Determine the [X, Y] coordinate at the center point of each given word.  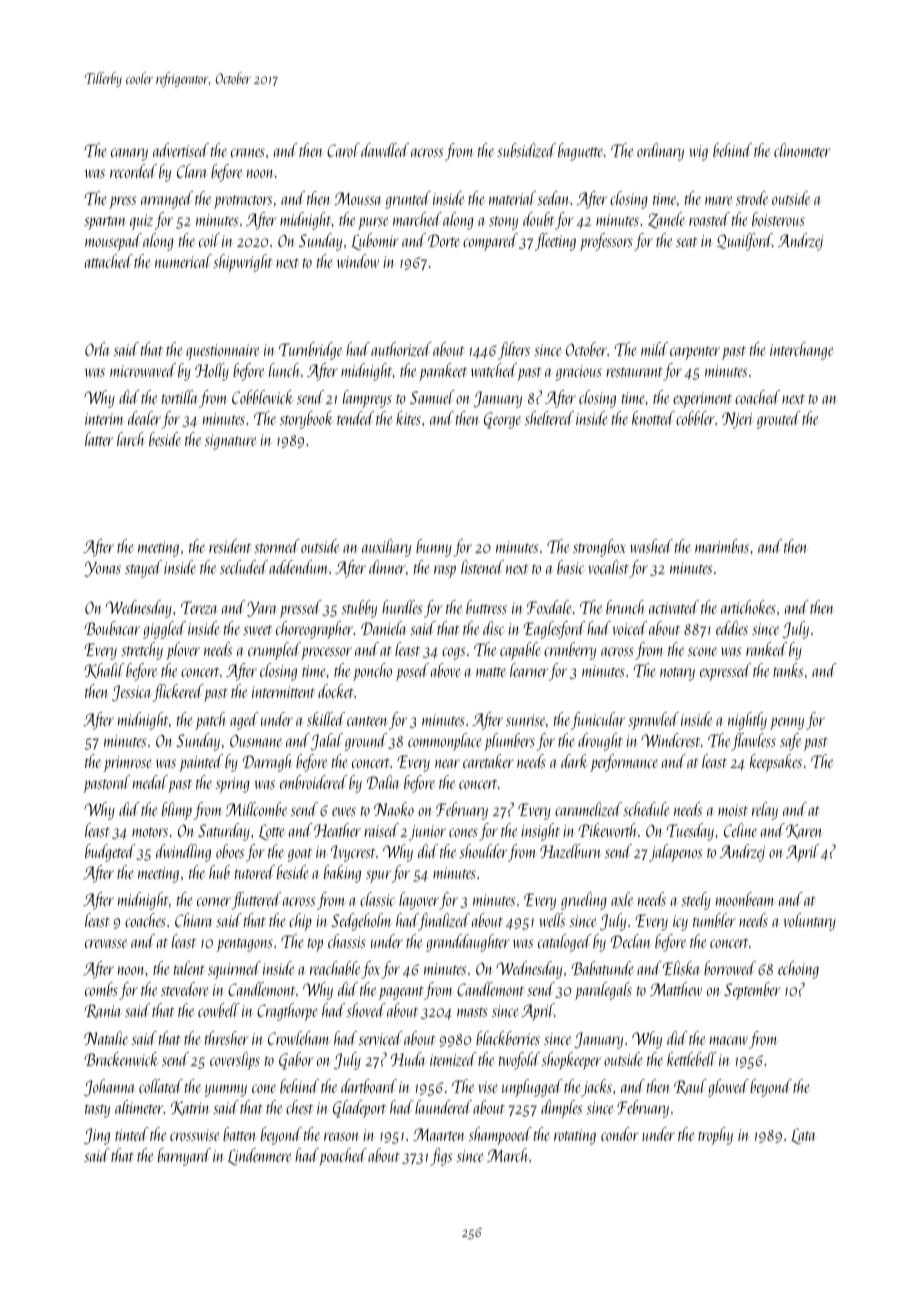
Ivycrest [353, 853]
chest [299, 1107]
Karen [804, 831]
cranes [248, 152]
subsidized [526, 150]
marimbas [722, 546]
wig [698, 153]
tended [356, 418]
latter [99, 439]
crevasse [106, 943]
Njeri [737, 420]
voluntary [810, 922]
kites [408, 418]
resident [230, 546]
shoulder [484, 851]
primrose [128, 764]
